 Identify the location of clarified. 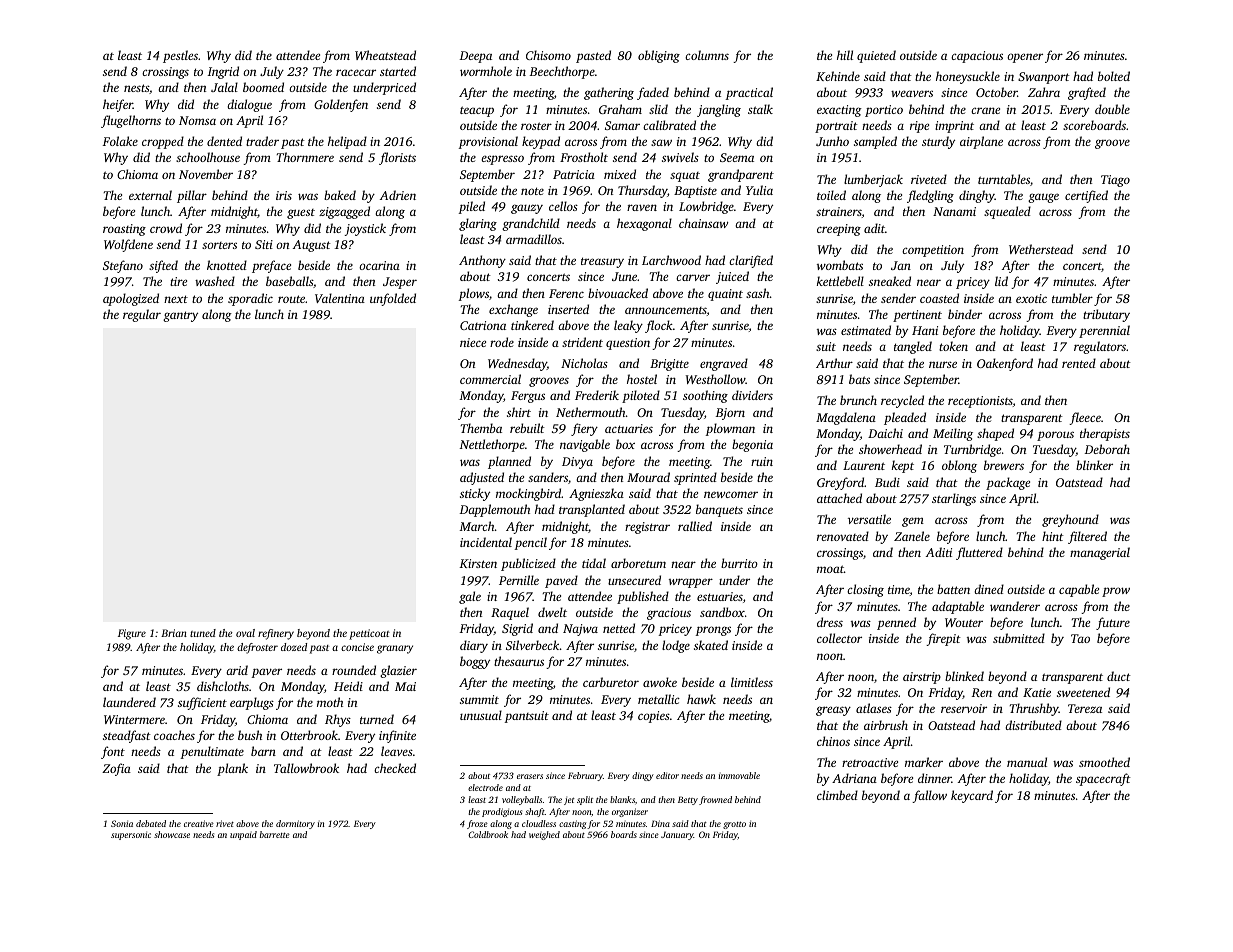
(751, 261).
